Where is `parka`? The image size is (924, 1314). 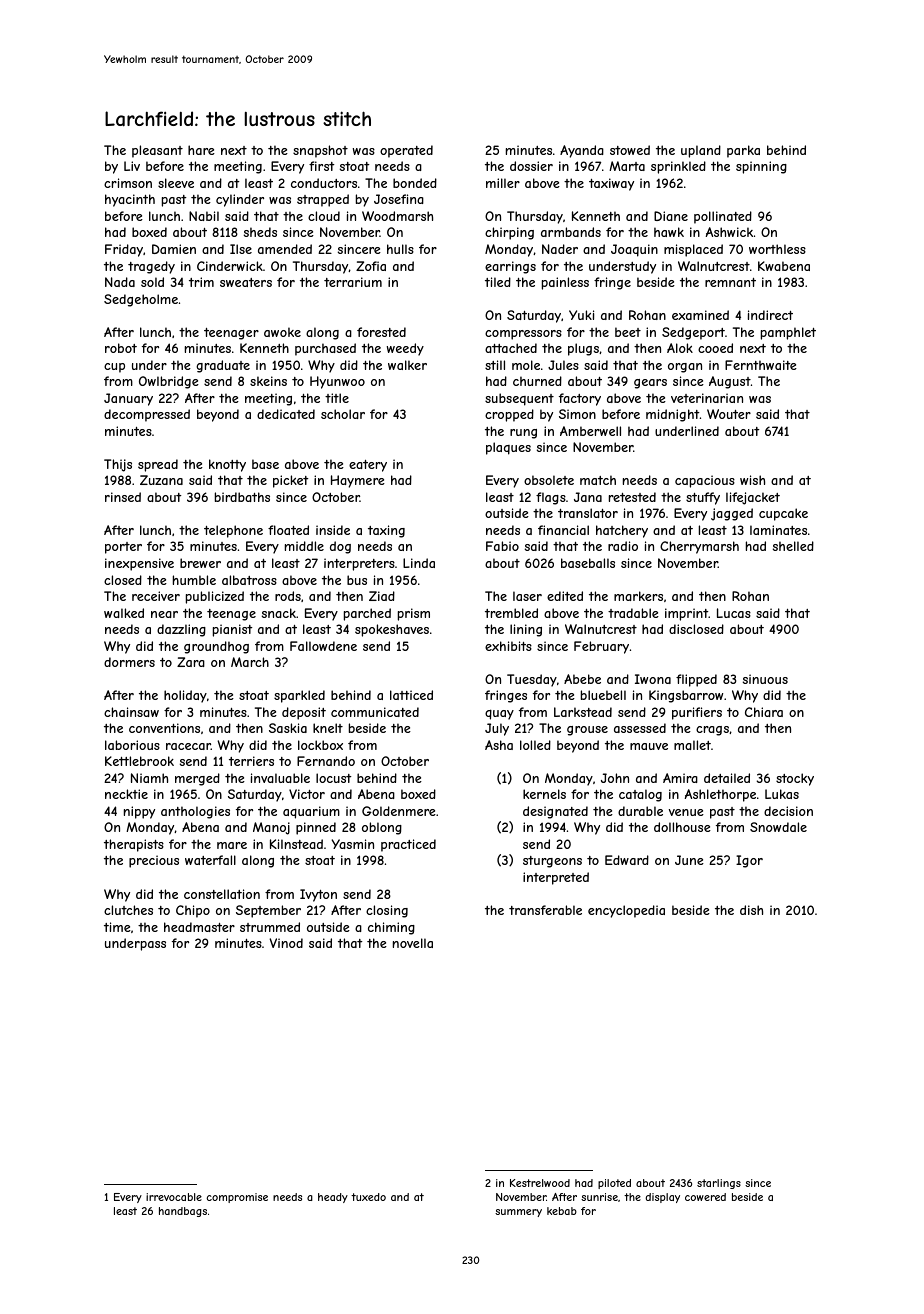
parka is located at coordinates (743, 151).
